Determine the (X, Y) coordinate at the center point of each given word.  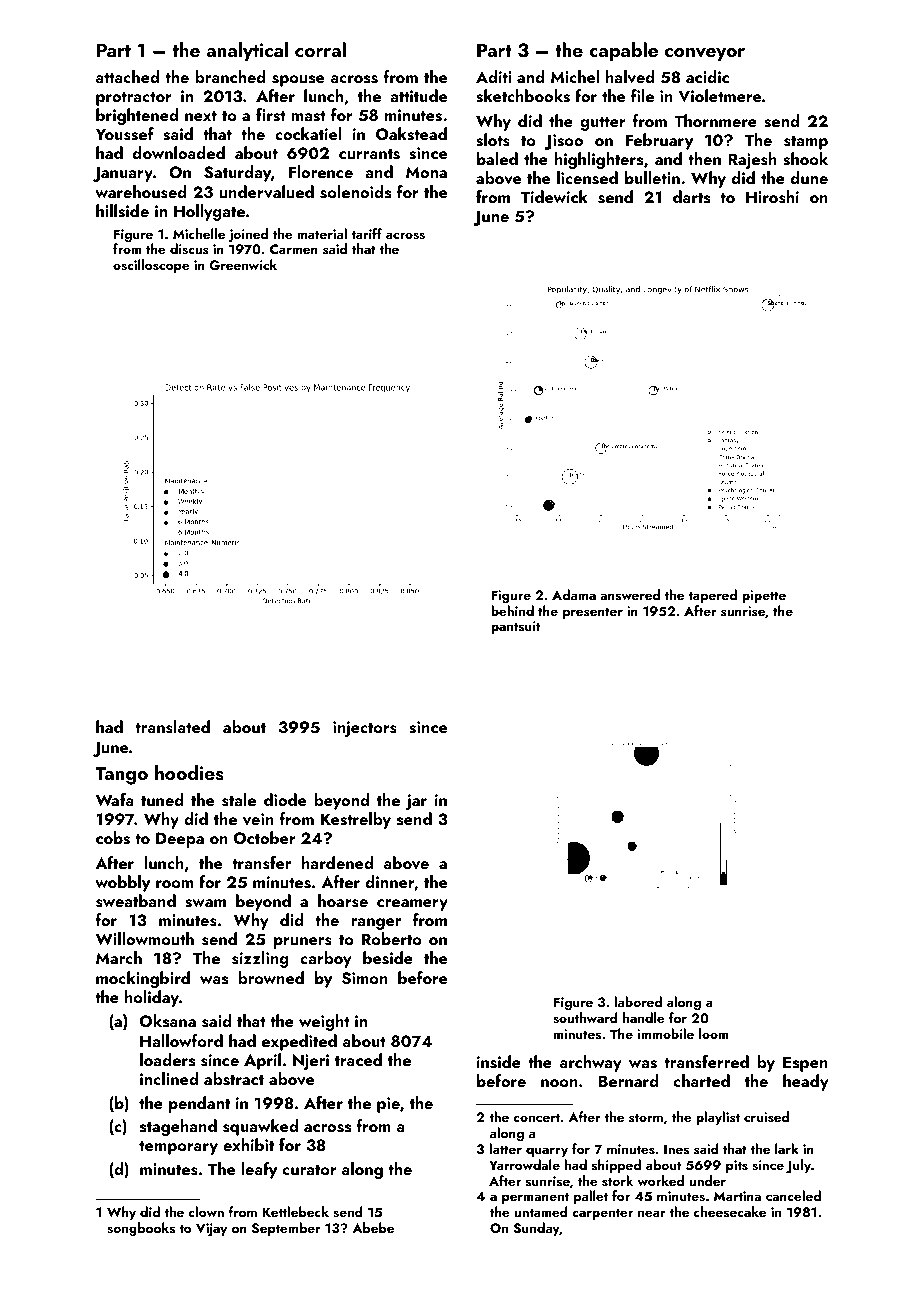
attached (127, 76)
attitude (418, 95)
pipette (764, 596)
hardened (337, 862)
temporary (178, 1148)
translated (172, 727)
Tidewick (554, 196)
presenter (593, 613)
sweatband (136, 901)
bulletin (652, 177)
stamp (806, 143)
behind (512, 610)
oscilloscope (151, 266)
